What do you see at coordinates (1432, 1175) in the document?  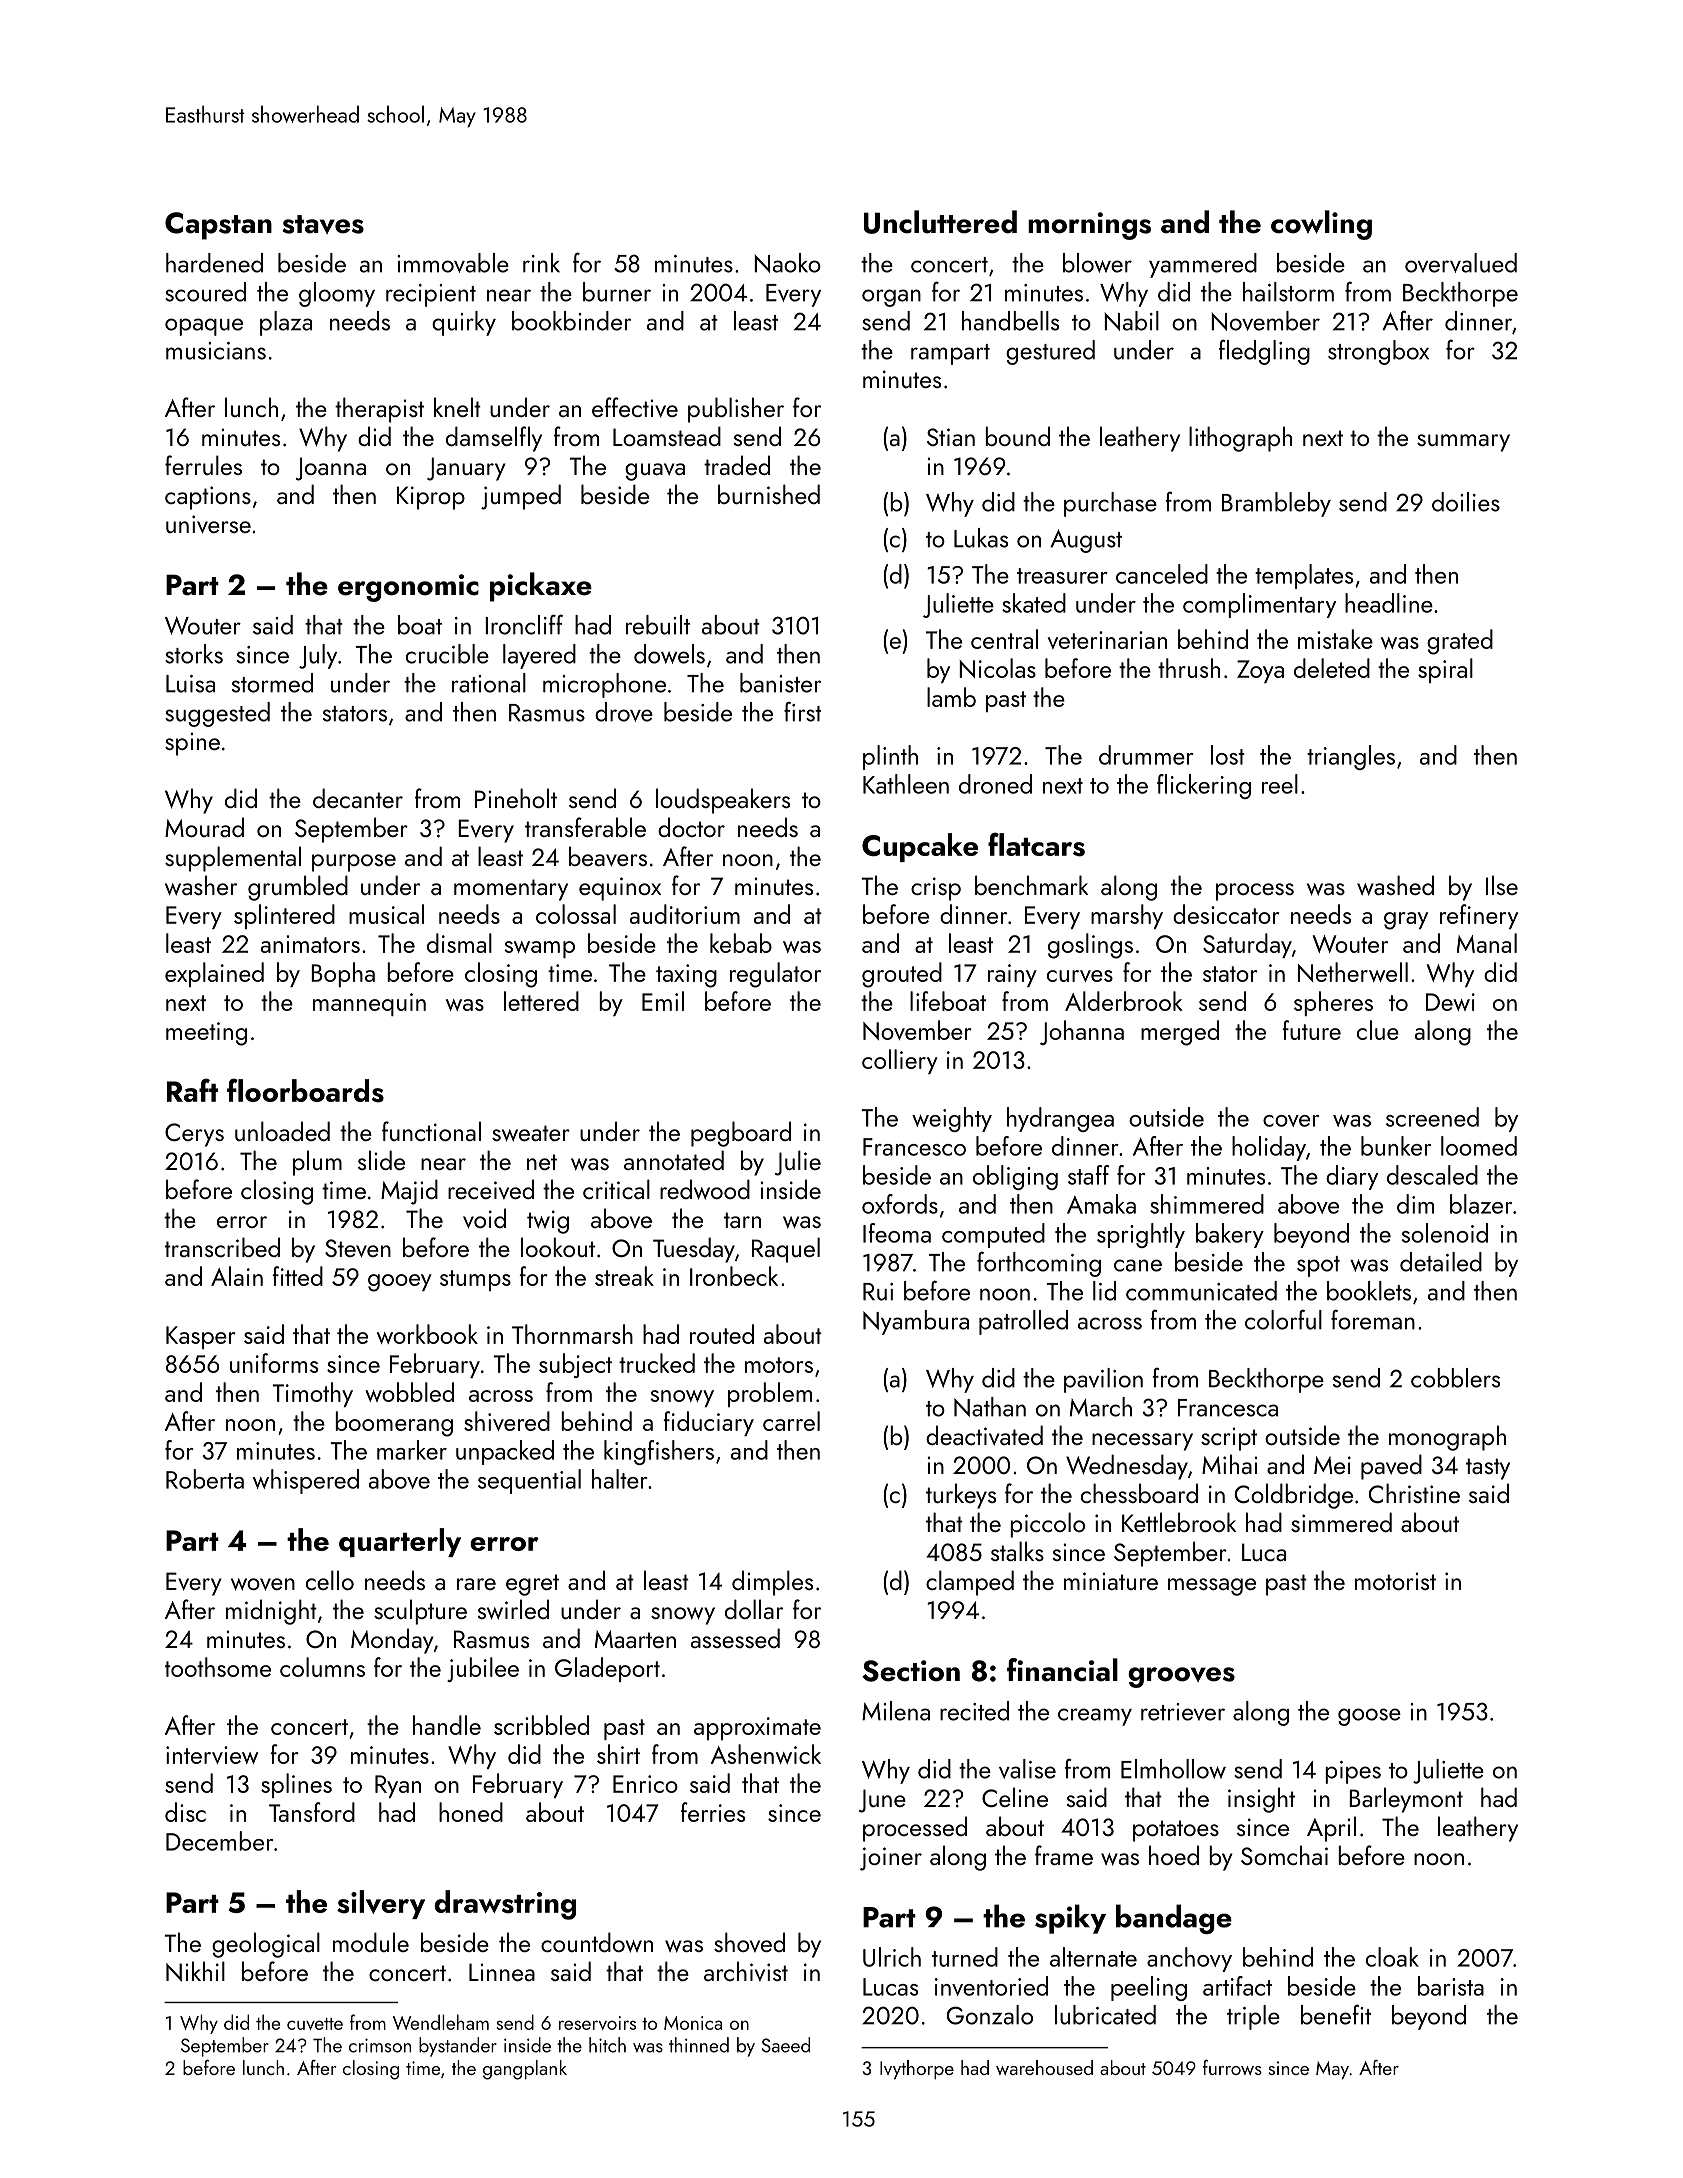 I see `descaled` at bounding box center [1432, 1175].
